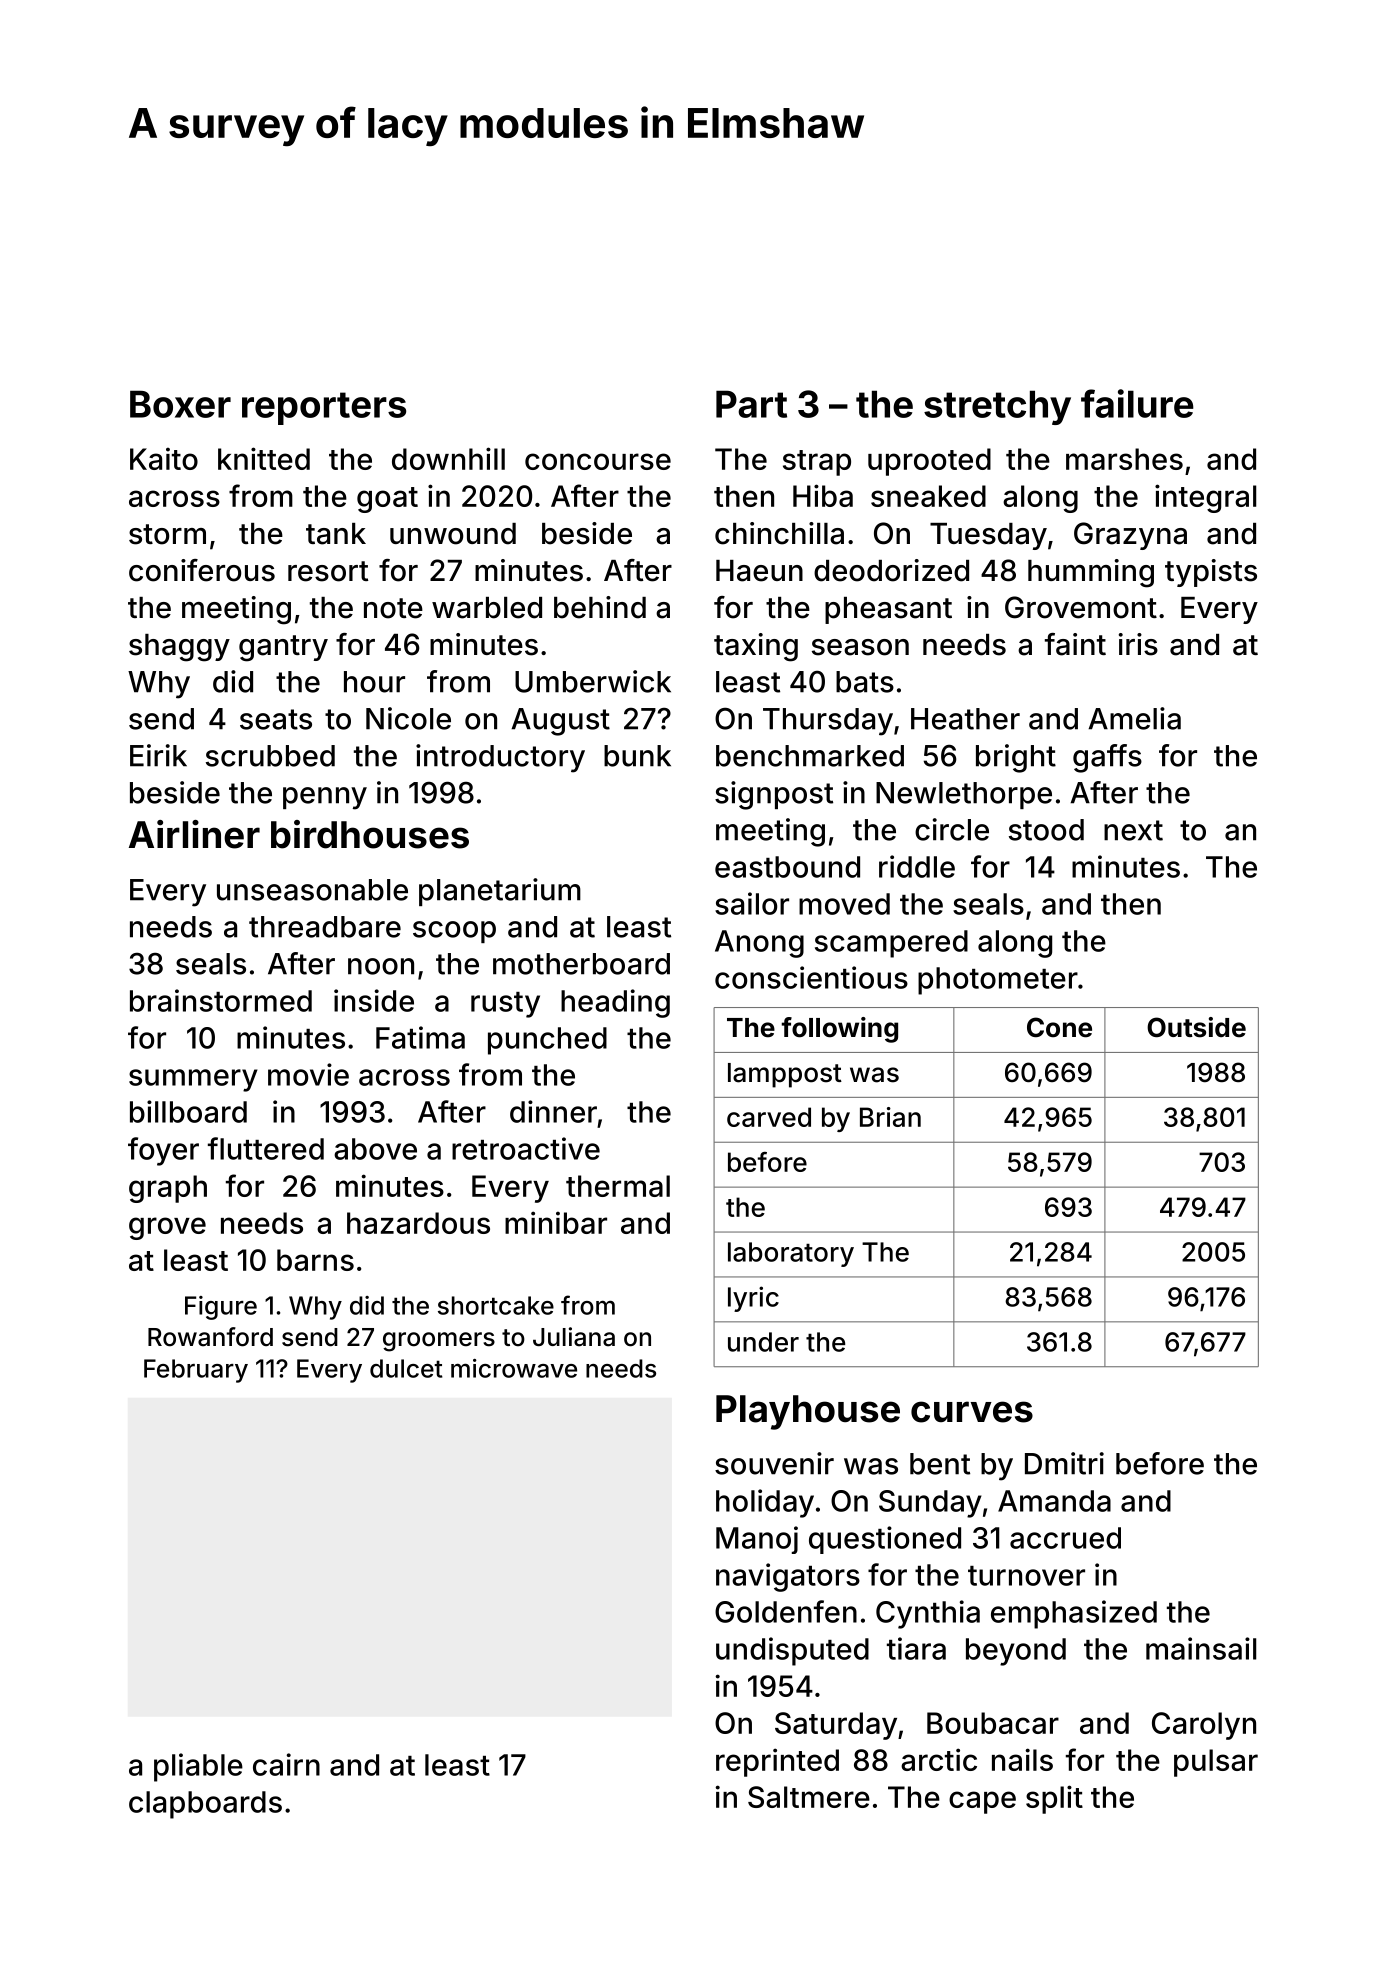 Image resolution: width=1386 pixels, height=1969 pixels. Describe the element at coordinates (759, 944) in the screenshot. I see `Anong` at that location.
